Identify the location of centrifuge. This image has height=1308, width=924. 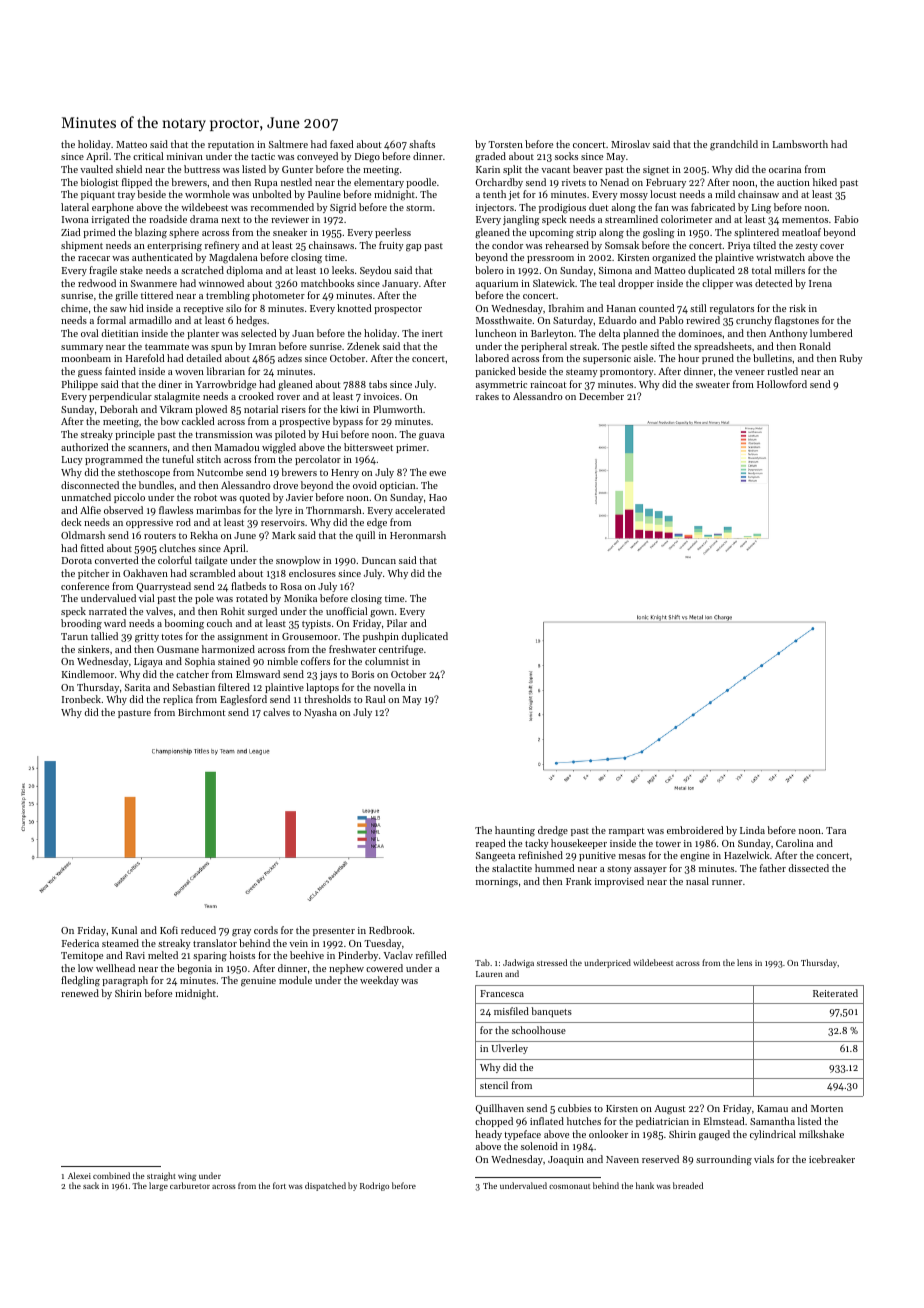
(401, 650).
